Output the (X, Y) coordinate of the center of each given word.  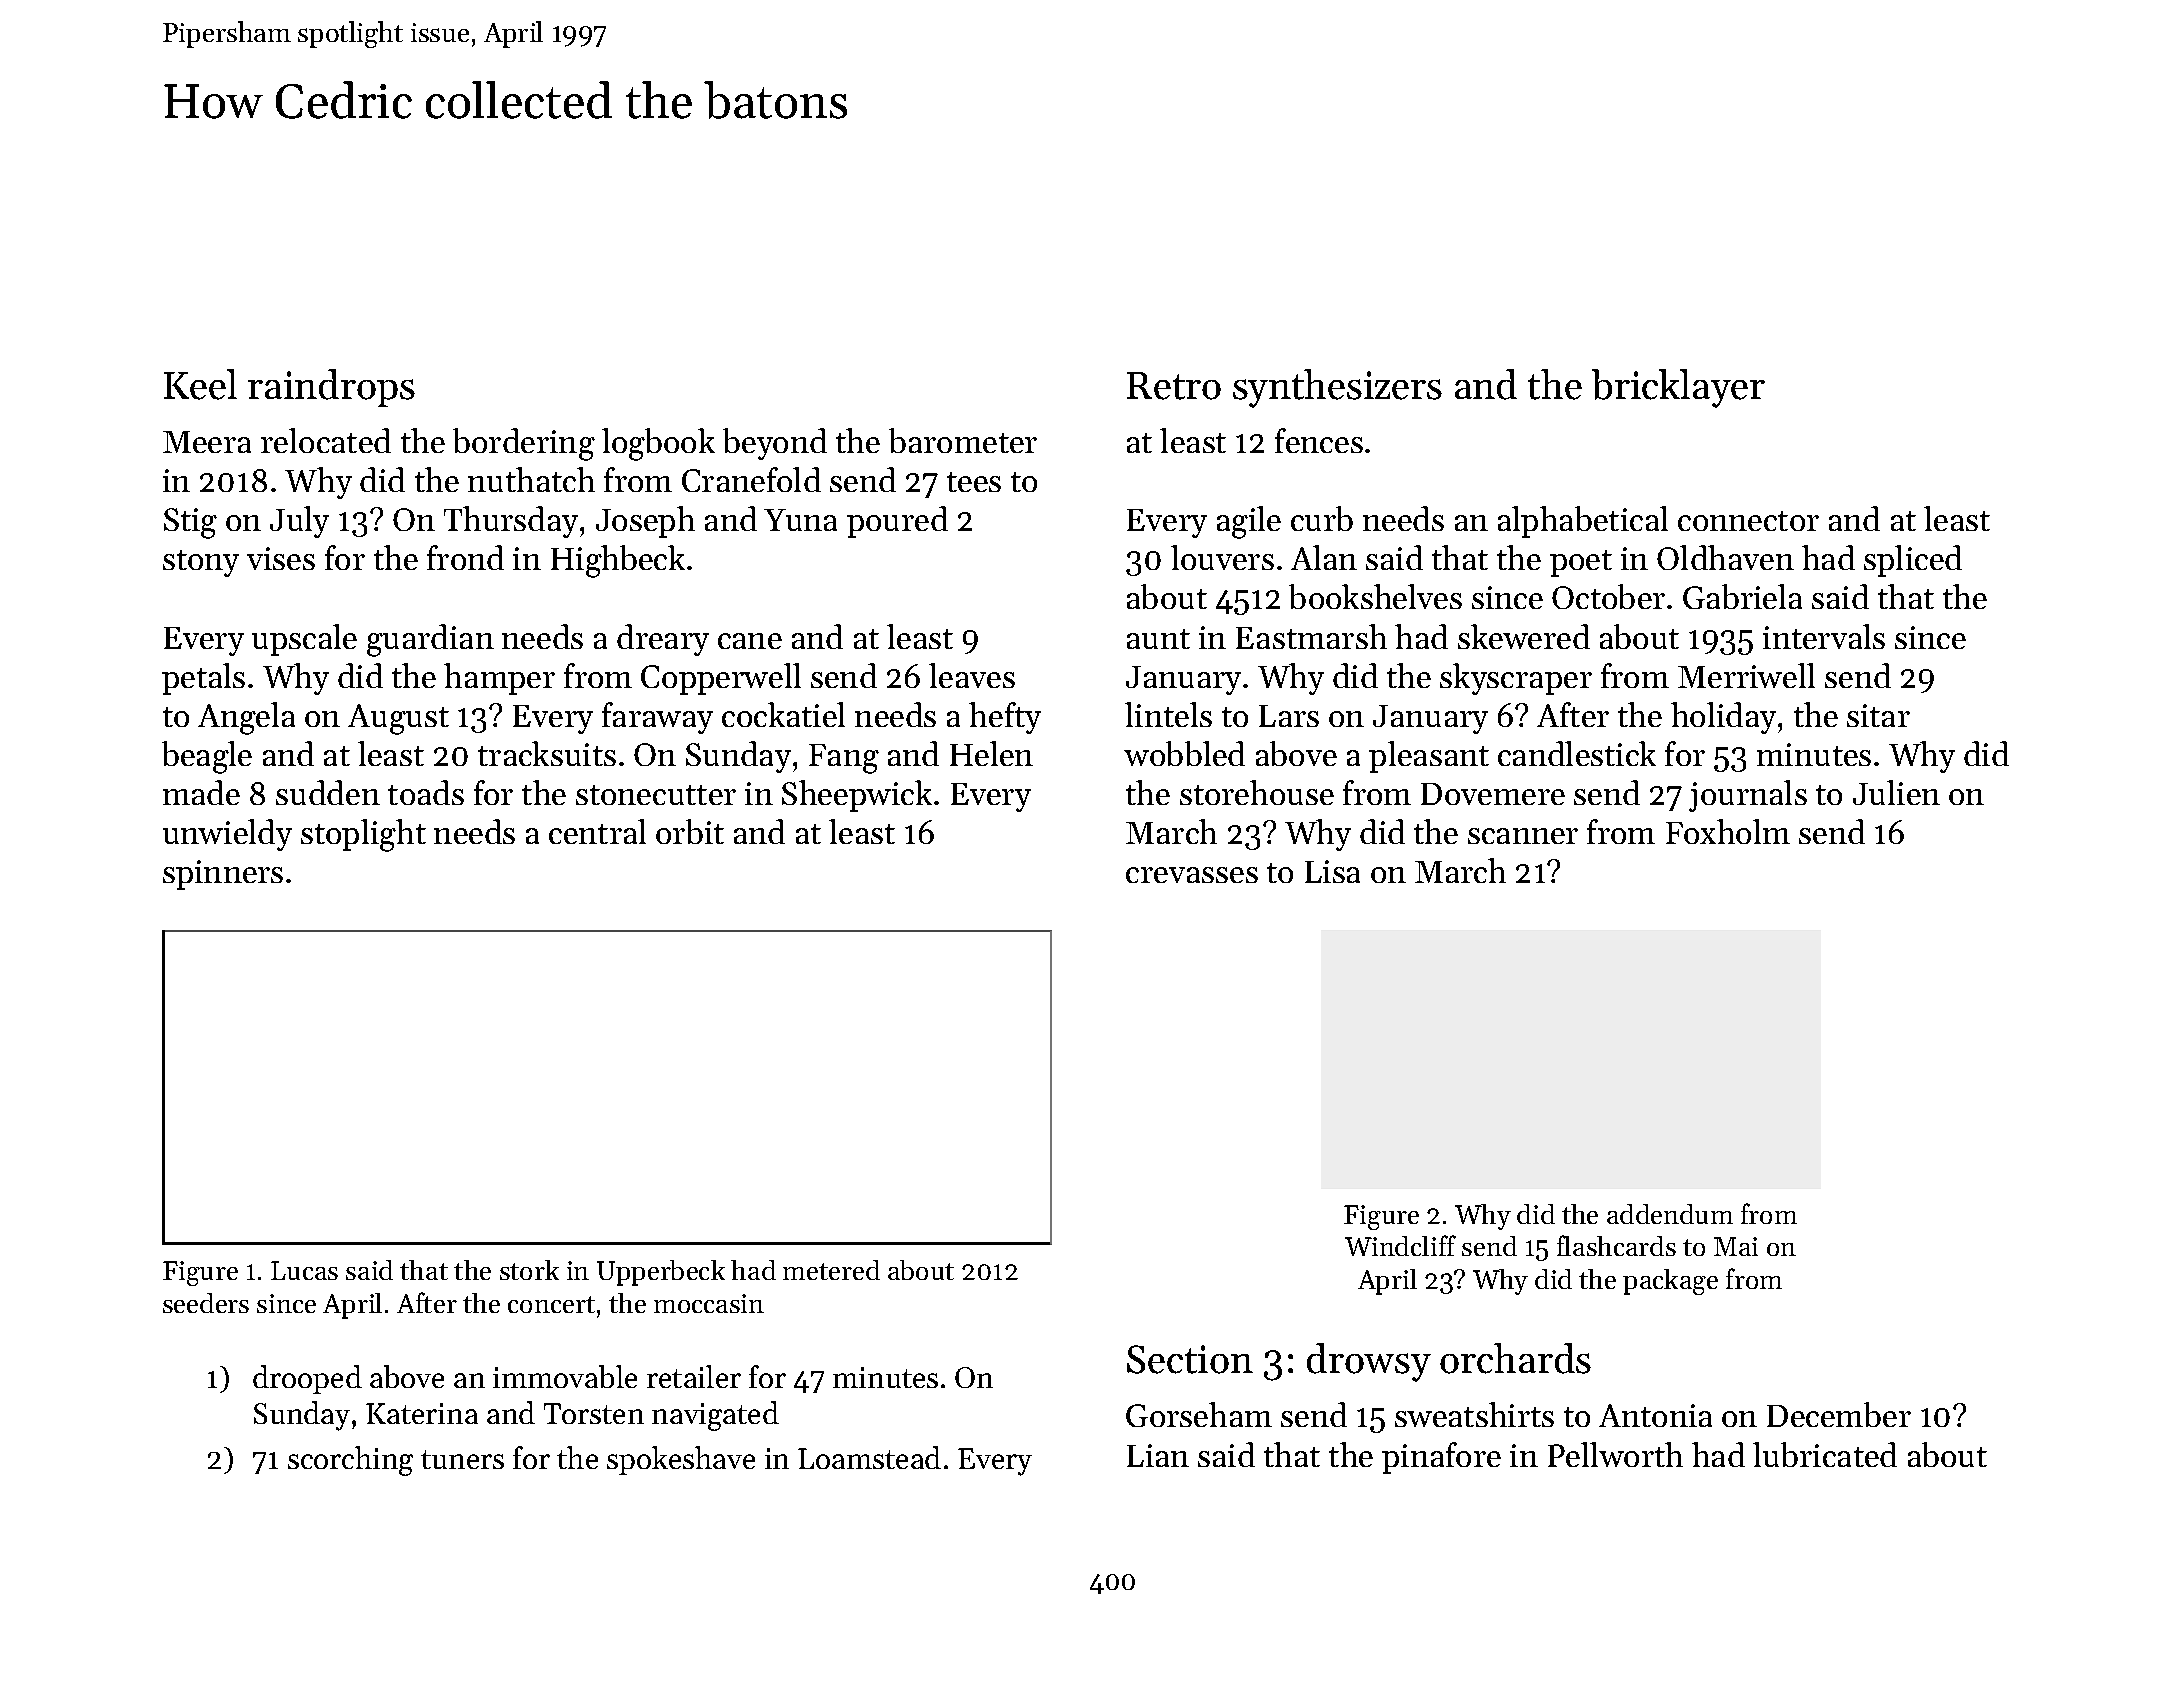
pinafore (1441, 1458)
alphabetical (1583, 522)
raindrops (331, 388)
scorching (350, 1461)
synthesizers (1337, 388)
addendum (1670, 1214)
